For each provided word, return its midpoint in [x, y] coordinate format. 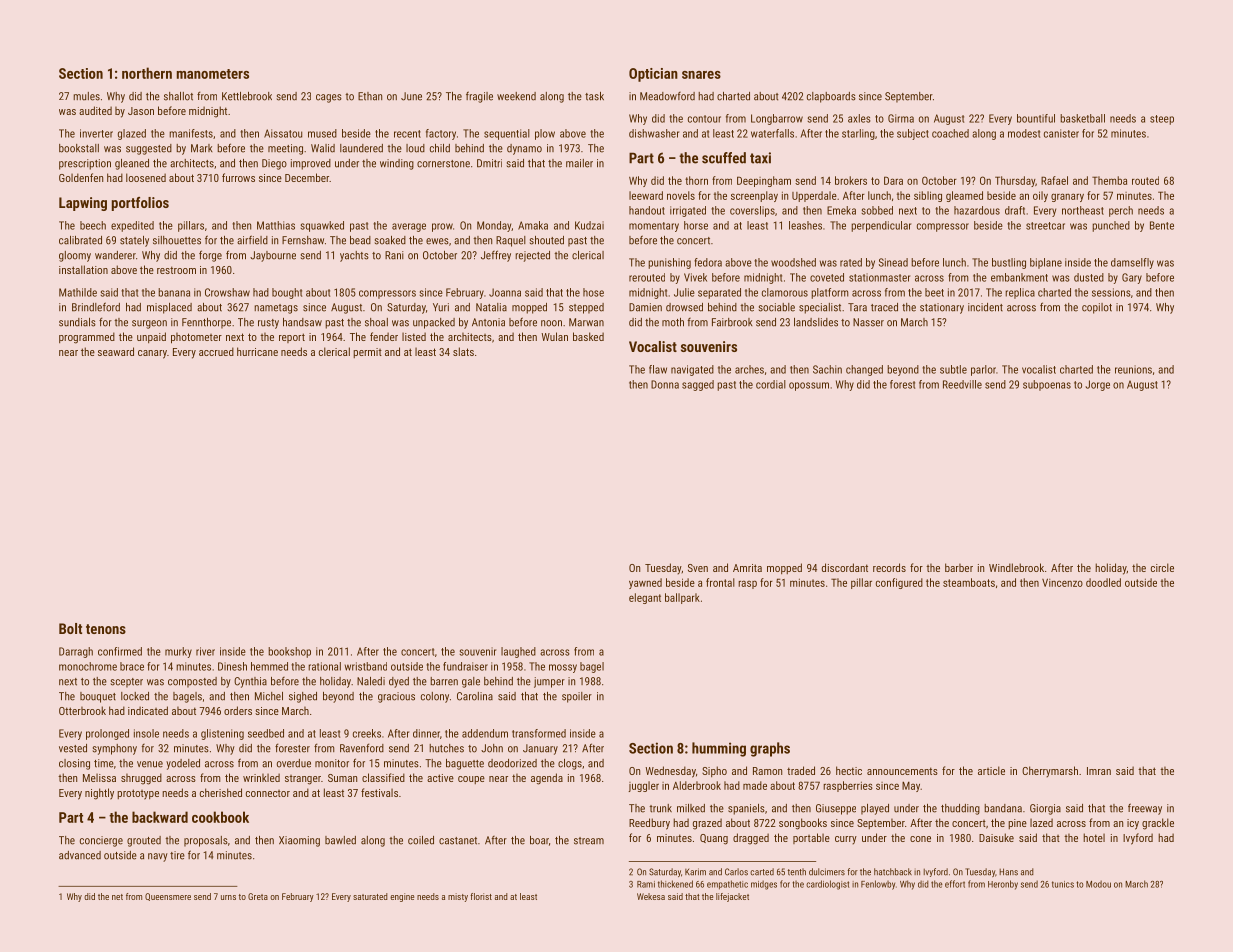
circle [1162, 567]
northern [147, 73]
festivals [379, 792]
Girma [901, 118]
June [411, 96]
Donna [665, 384]
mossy [563, 668]
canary [152, 354]
